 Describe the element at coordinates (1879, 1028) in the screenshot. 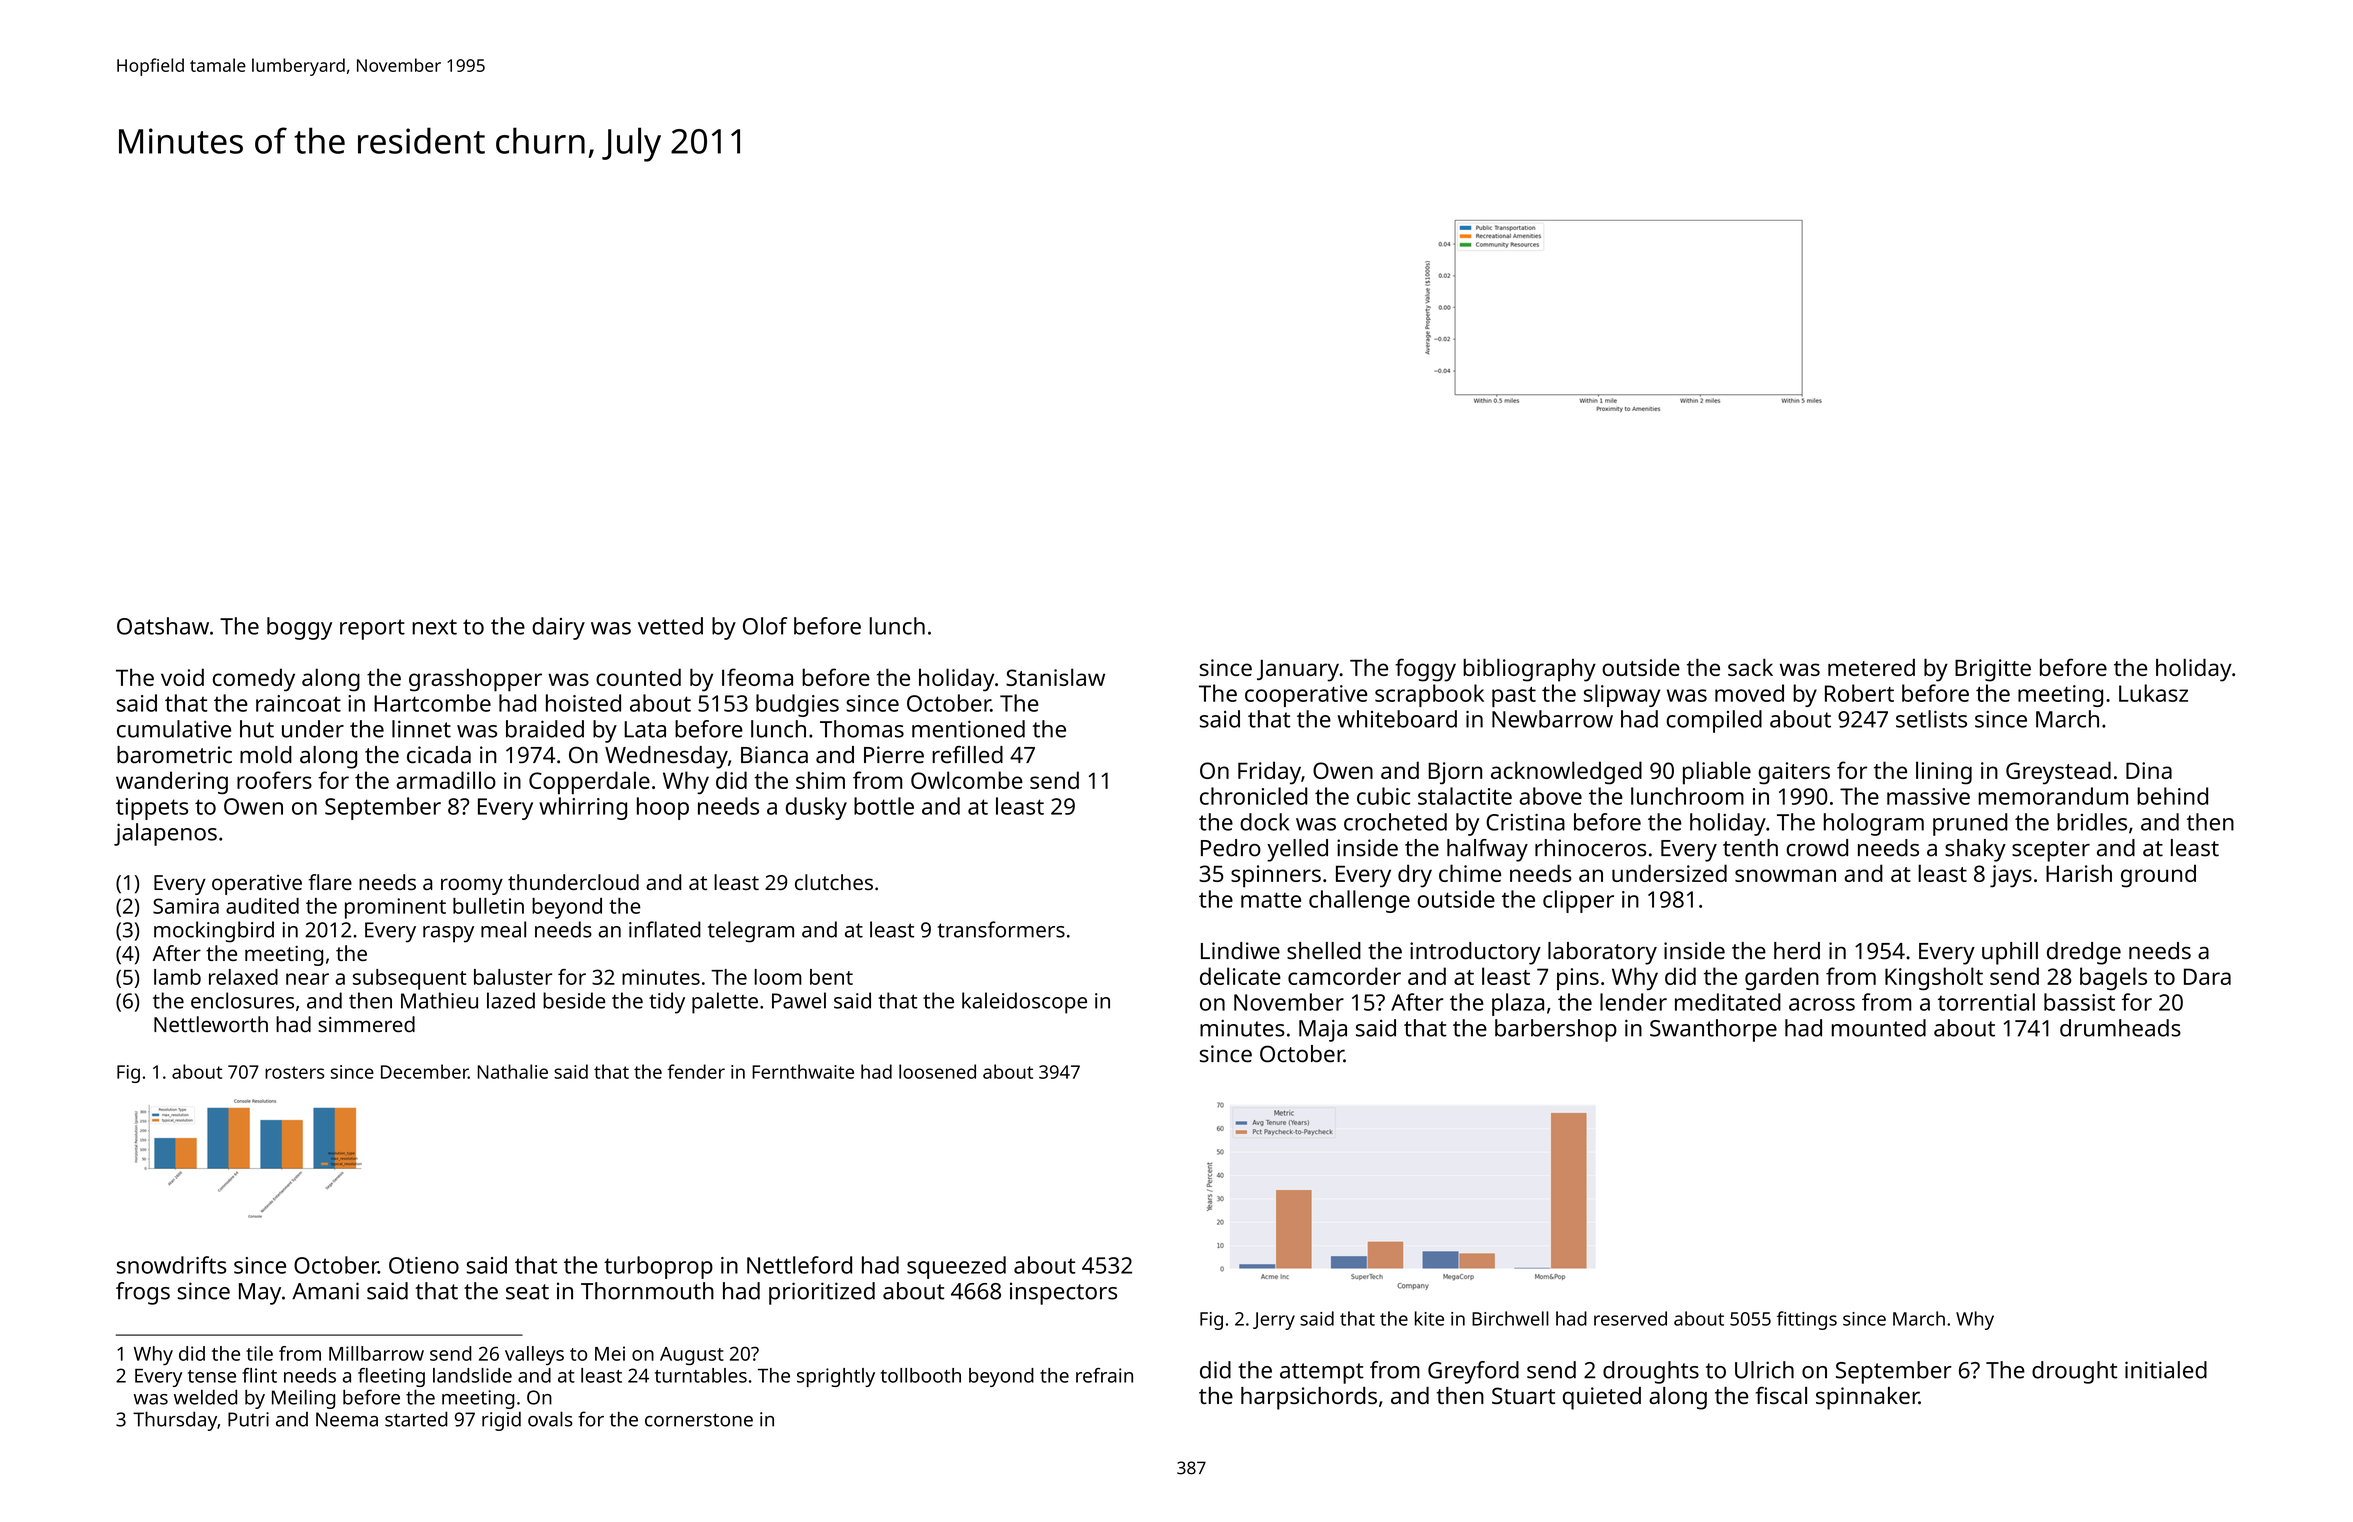

I see `mounted` at that location.
